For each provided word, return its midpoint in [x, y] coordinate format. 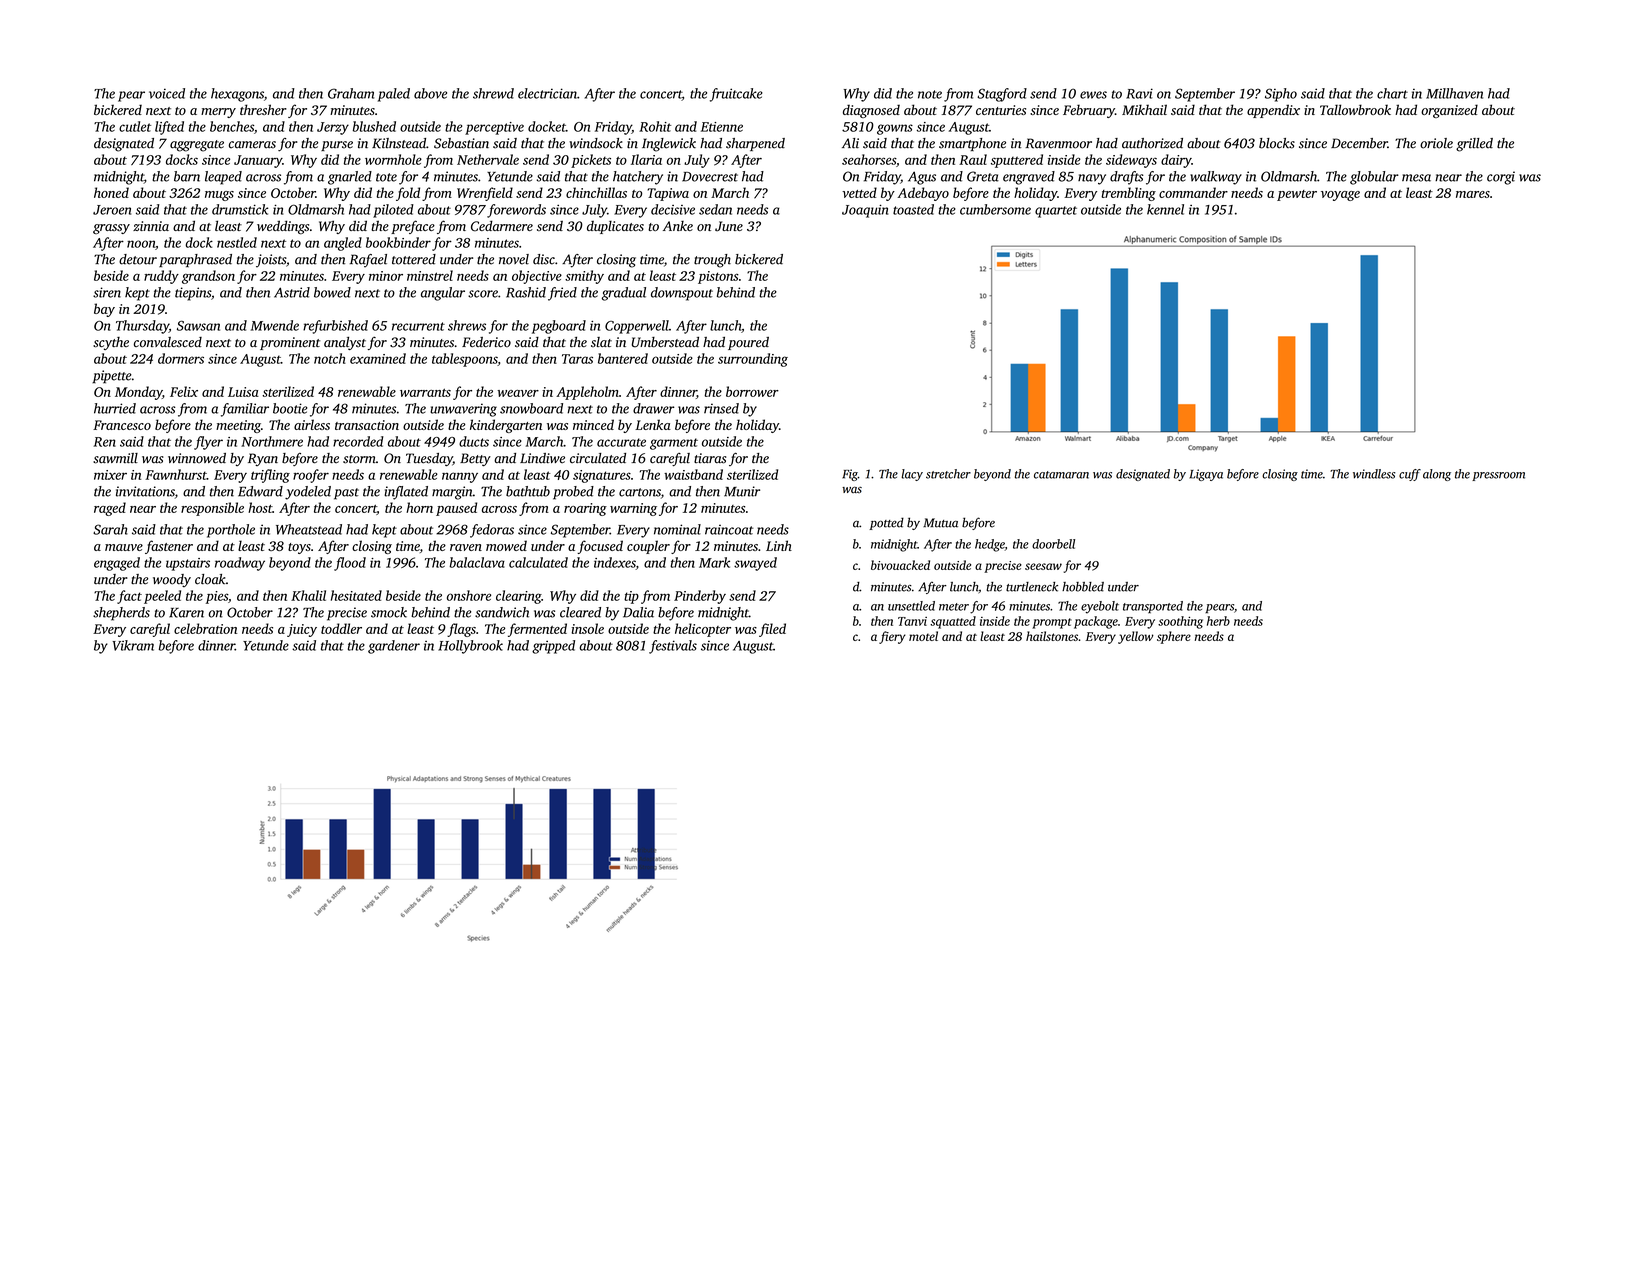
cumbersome [995, 209]
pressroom [1498, 476]
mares [1473, 194]
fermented [537, 630]
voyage [1340, 196]
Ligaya [1206, 475]
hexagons [237, 95]
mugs [219, 196]
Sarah [110, 529]
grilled [1474, 145]
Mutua [940, 523]
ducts [474, 441]
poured [748, 343]
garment [674, 444]
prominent [290, 343]
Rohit [655, 126]
